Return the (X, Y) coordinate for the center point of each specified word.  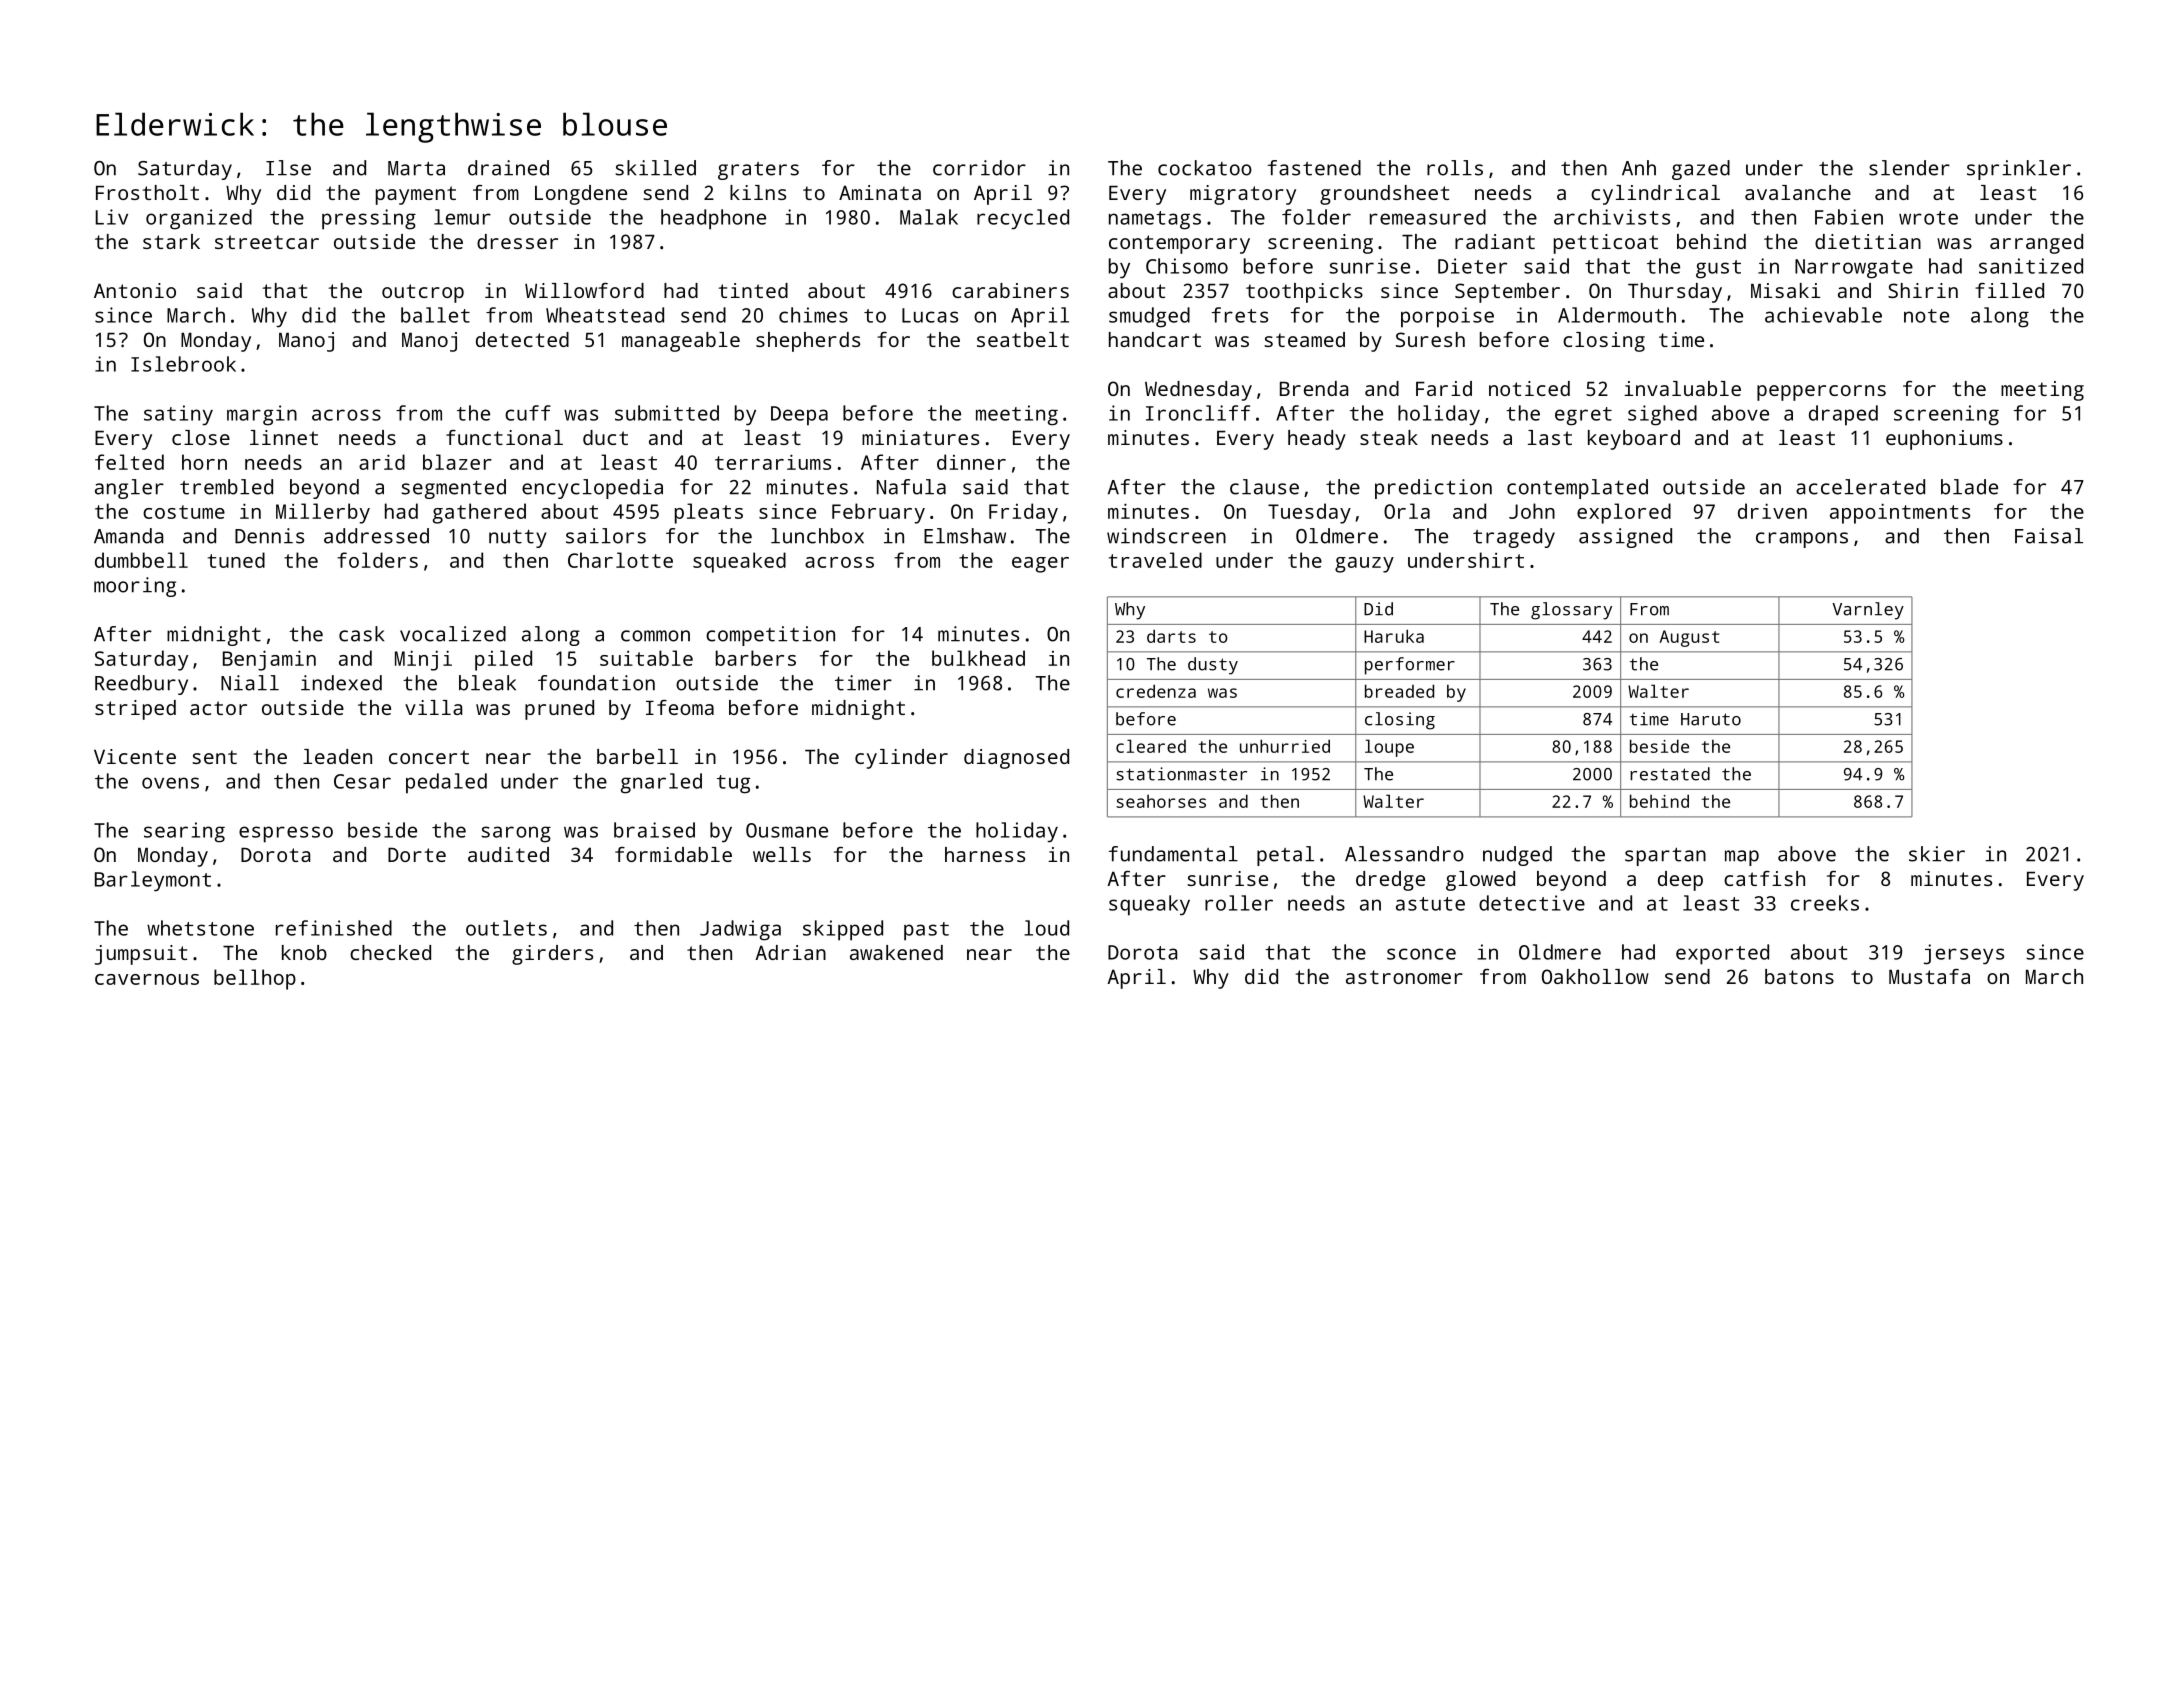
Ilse (288, 168)
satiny (178, 415)
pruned (559, 710)
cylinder (901, 759)
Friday (1023, 513)
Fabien (1849, 217)
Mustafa (1929, 976)
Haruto (1711, 719)
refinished (334, 928)
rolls (1455, 168)
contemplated (1577, 489)
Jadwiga (740, 930)
